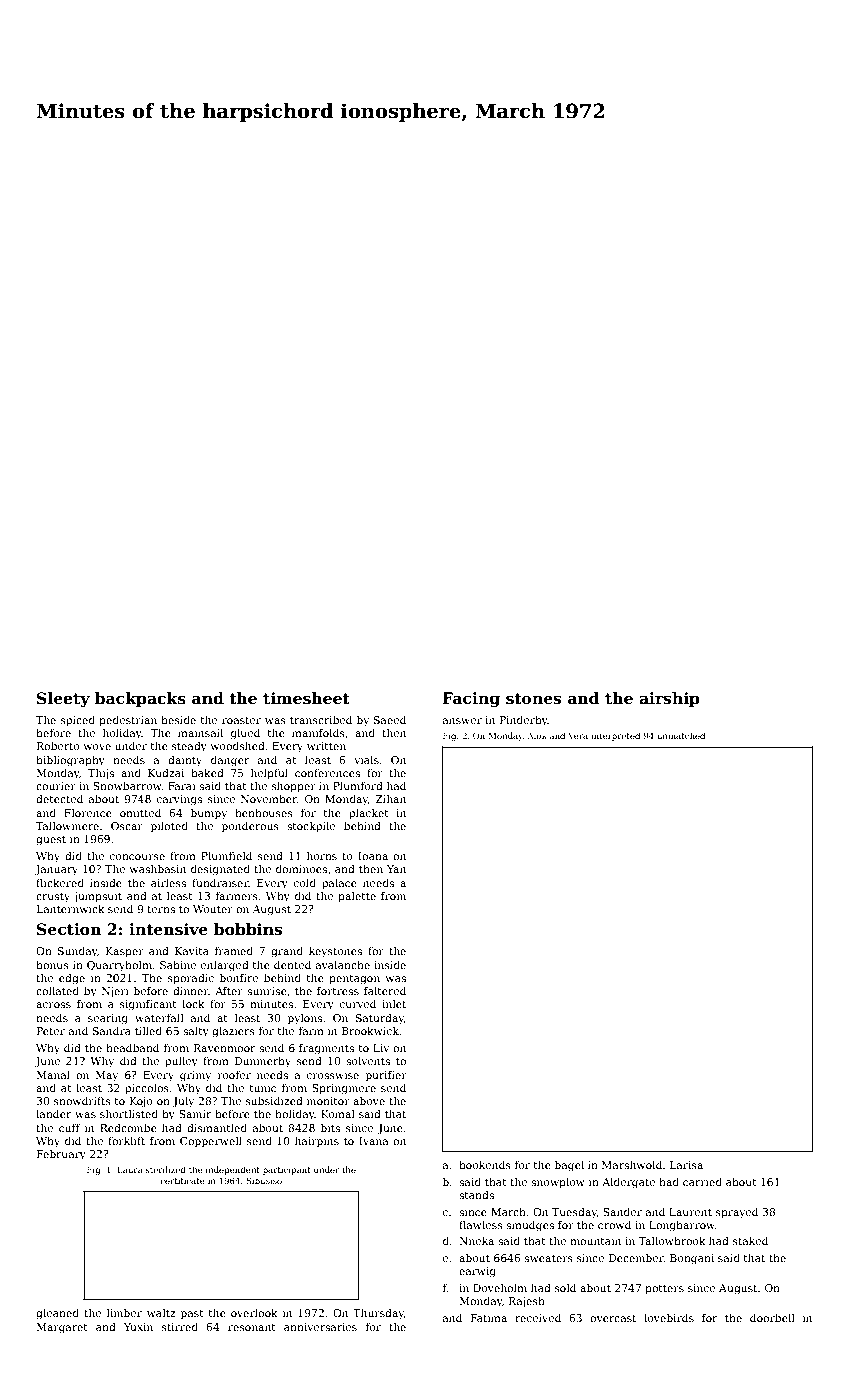  What do you see at coordinates (357, 896) in the screenshot?
I see `palette` at bounding box center [357, 896].
